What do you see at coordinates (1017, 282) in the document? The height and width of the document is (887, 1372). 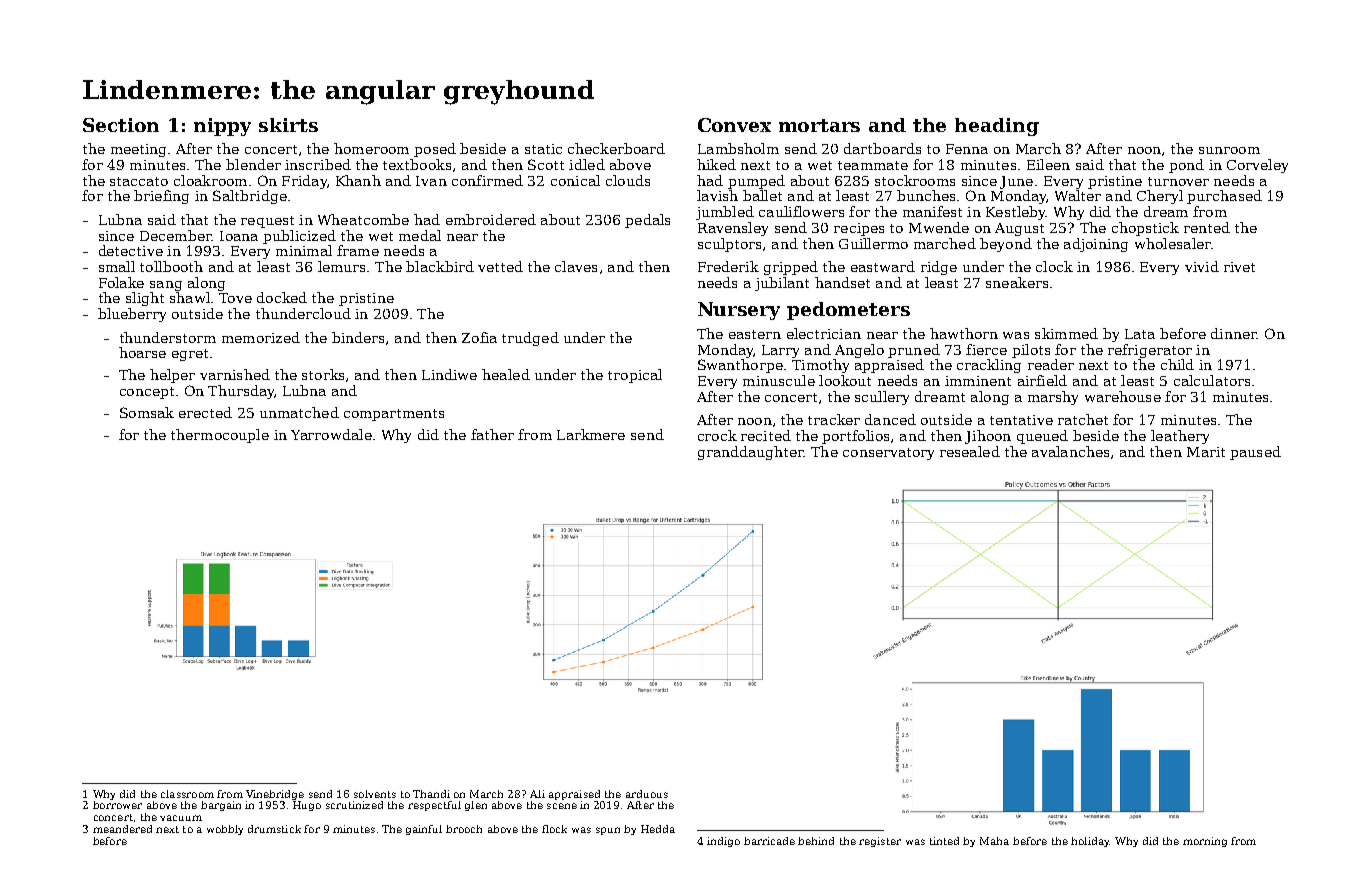 I see `sneakers` at bounding box center [1017, 282].
